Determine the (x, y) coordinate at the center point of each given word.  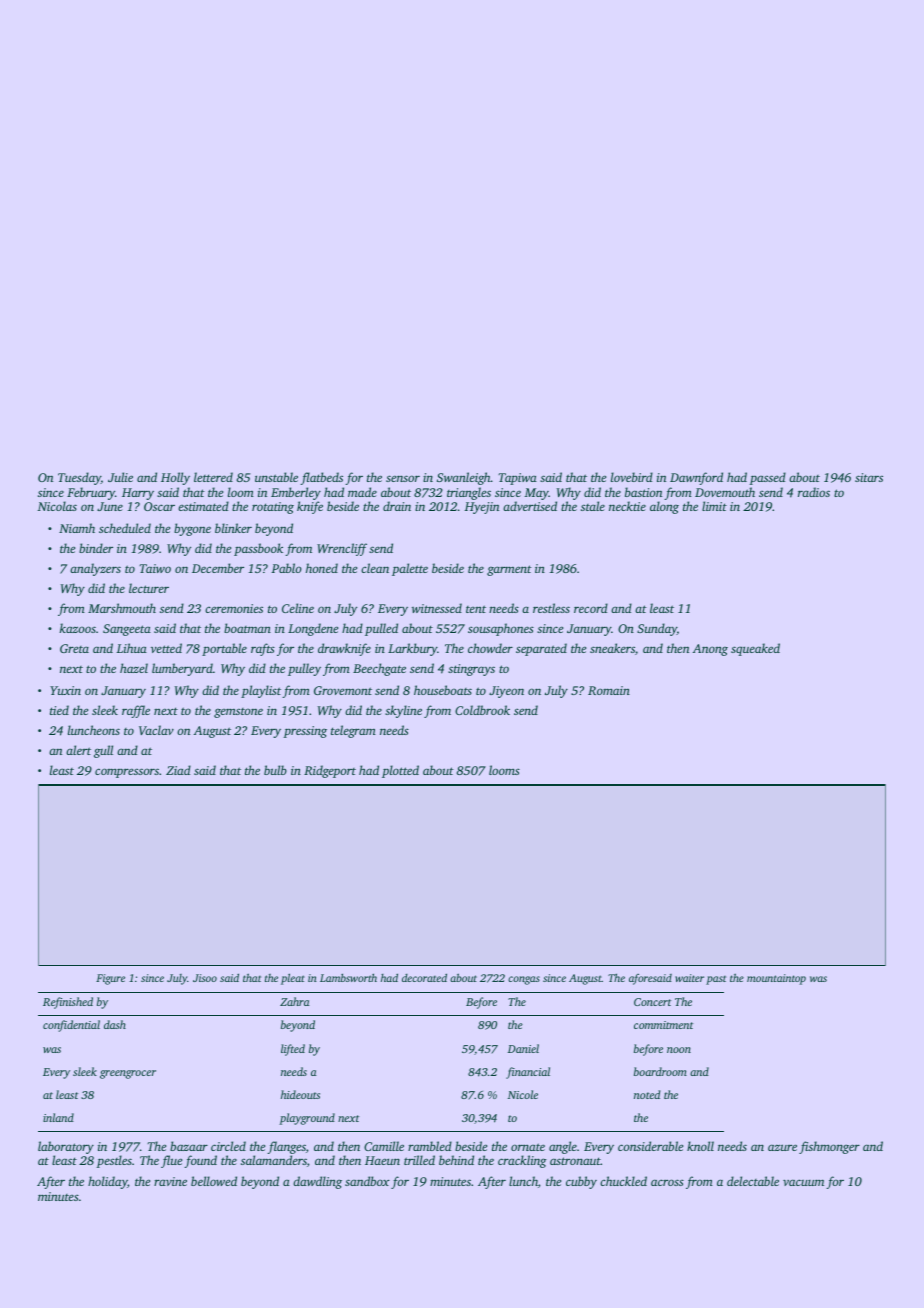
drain (397, 506)
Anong (710, 650)
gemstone (238, 713)
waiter (689, 978)
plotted (400, 771)
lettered (213, 477)
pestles (114, 1161)
